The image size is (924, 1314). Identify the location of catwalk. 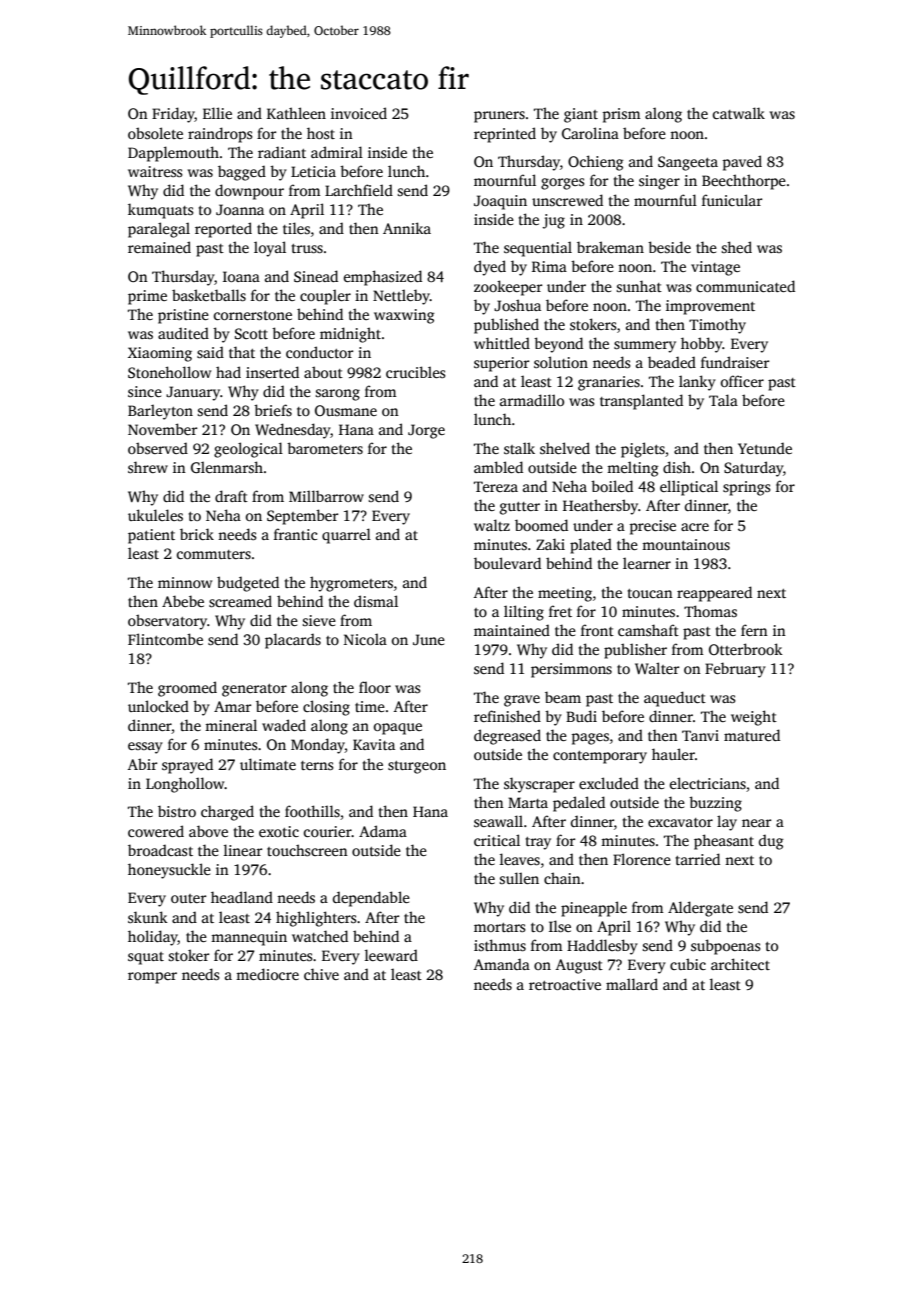
(739, 113).
